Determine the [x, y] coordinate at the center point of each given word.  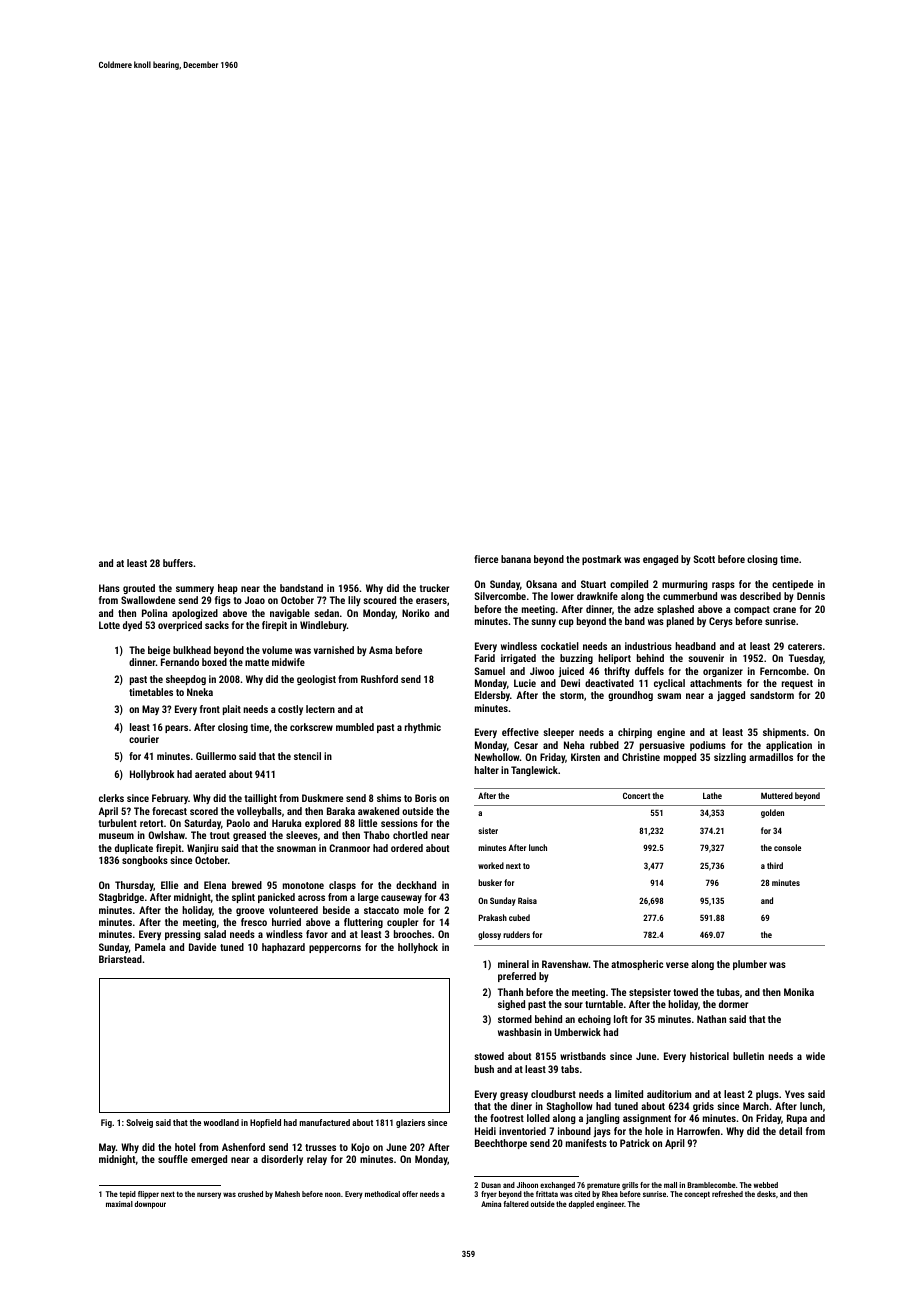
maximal [119, 1204]
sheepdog [186, 680]
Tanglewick [534, 771]
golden [772, 813]
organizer [723, 672]
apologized [195, 614]
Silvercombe [500, 596]
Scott [704, 559]
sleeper [558, 733]
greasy [514, 1096]
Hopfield [265, 1123]
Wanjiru [202, 849]
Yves [795, 1094]
